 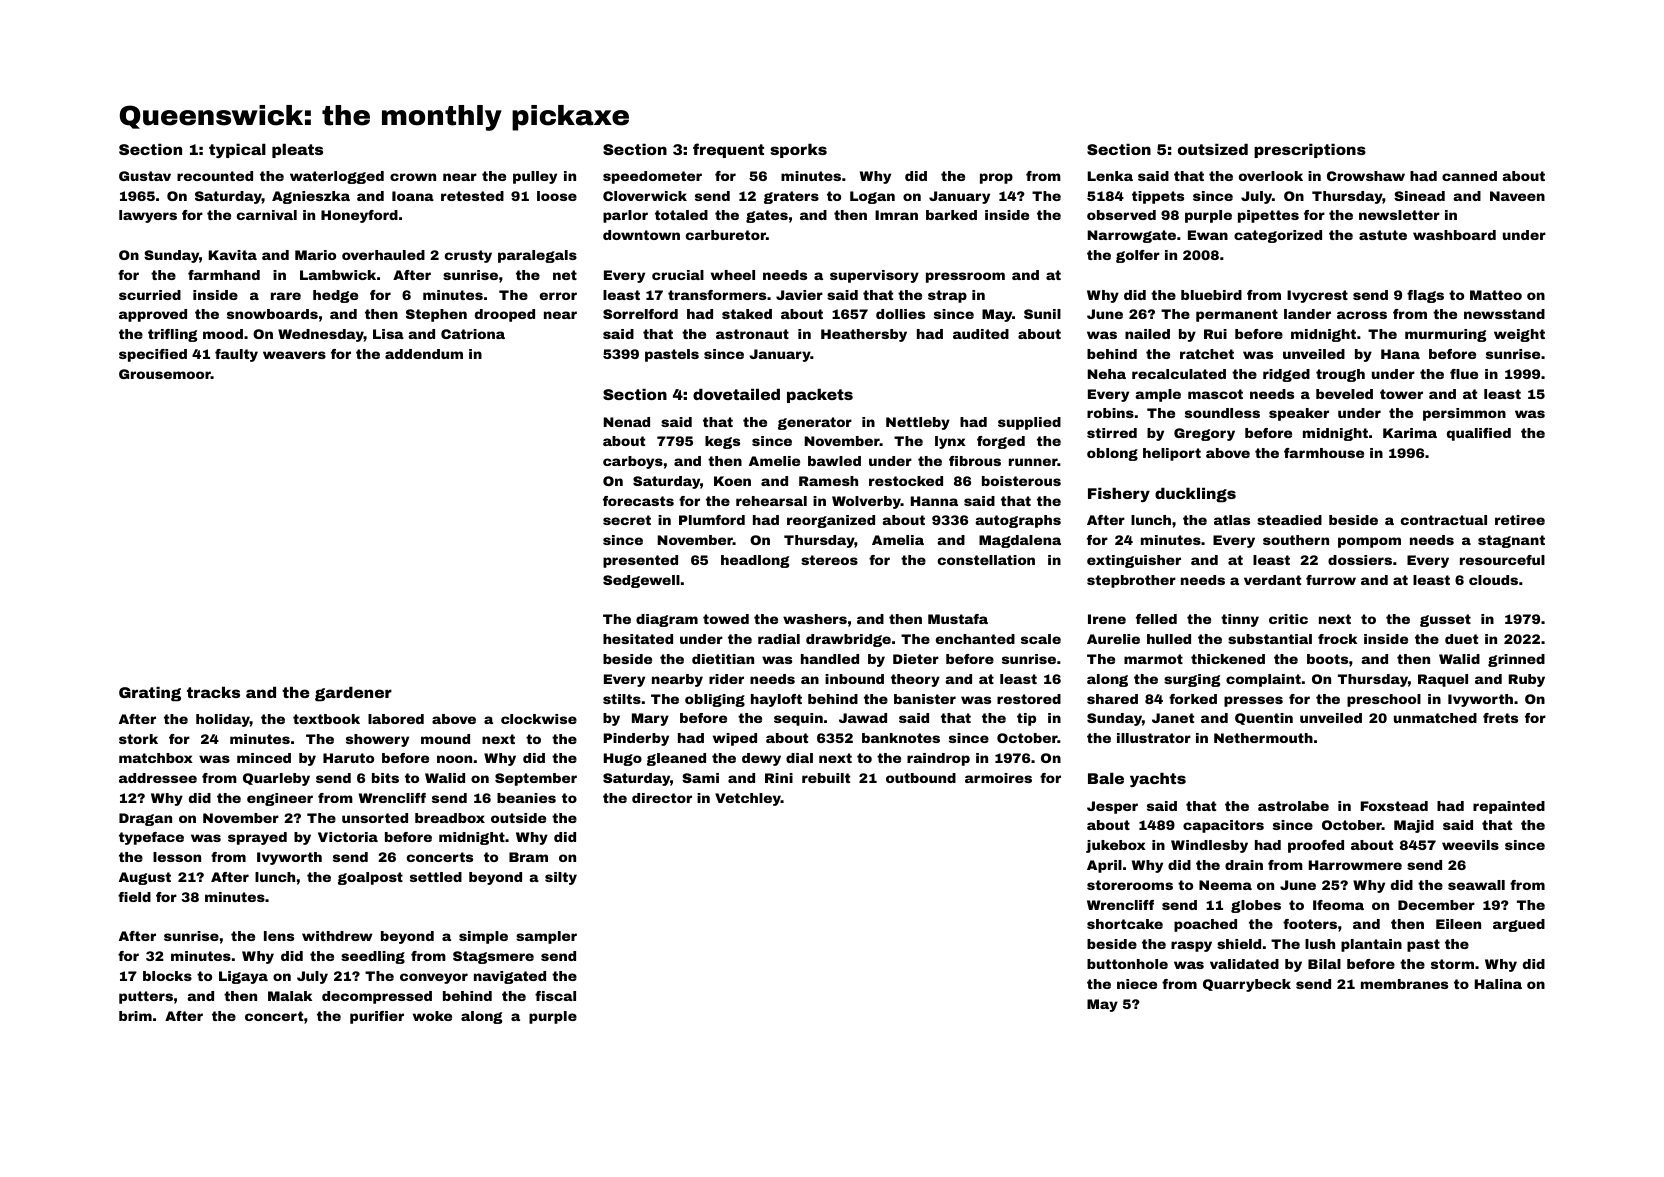 I want to click on engineer, so click(x=280, y=799).
